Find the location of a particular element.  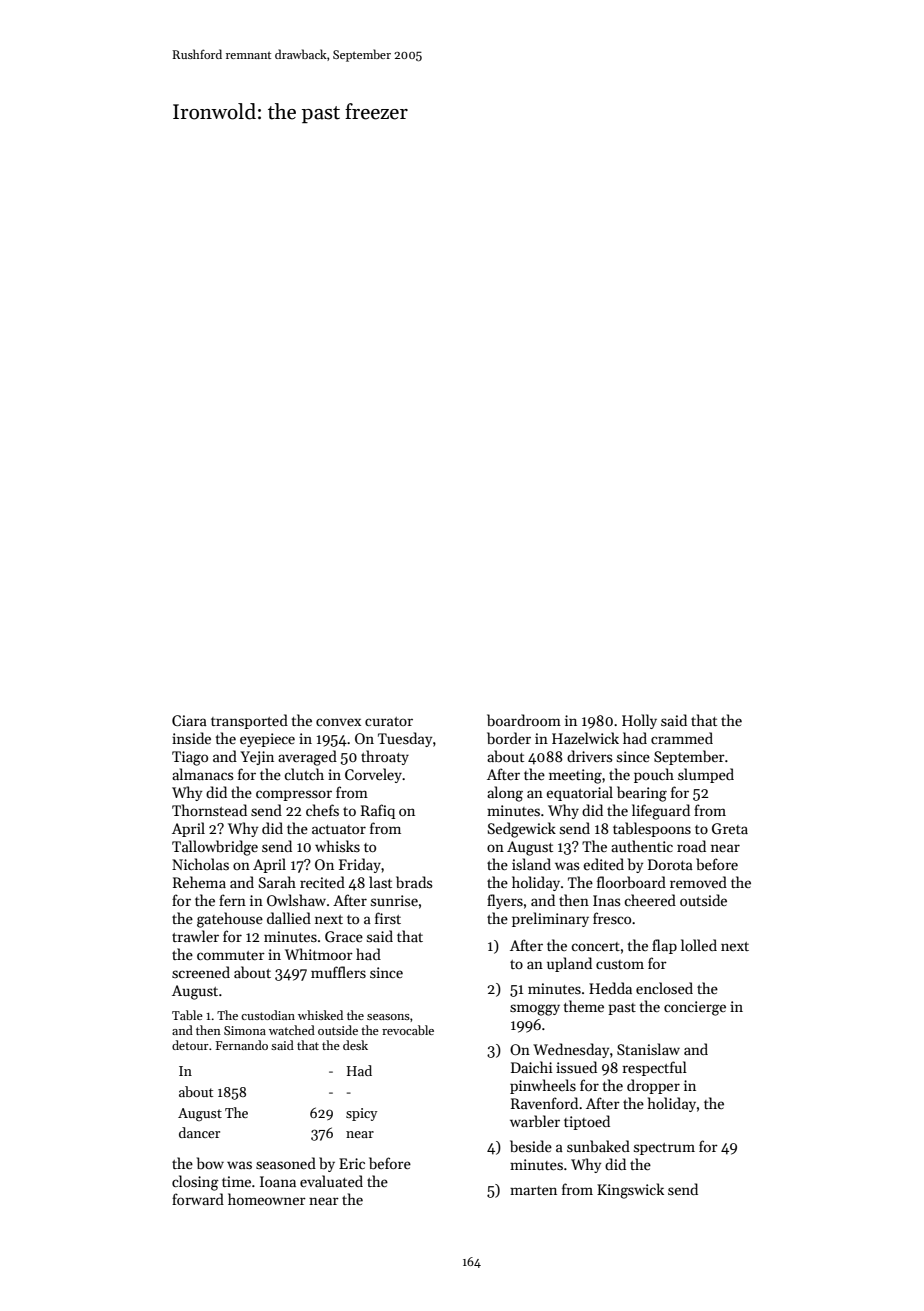

curator is located at coordinates (389, 721).
